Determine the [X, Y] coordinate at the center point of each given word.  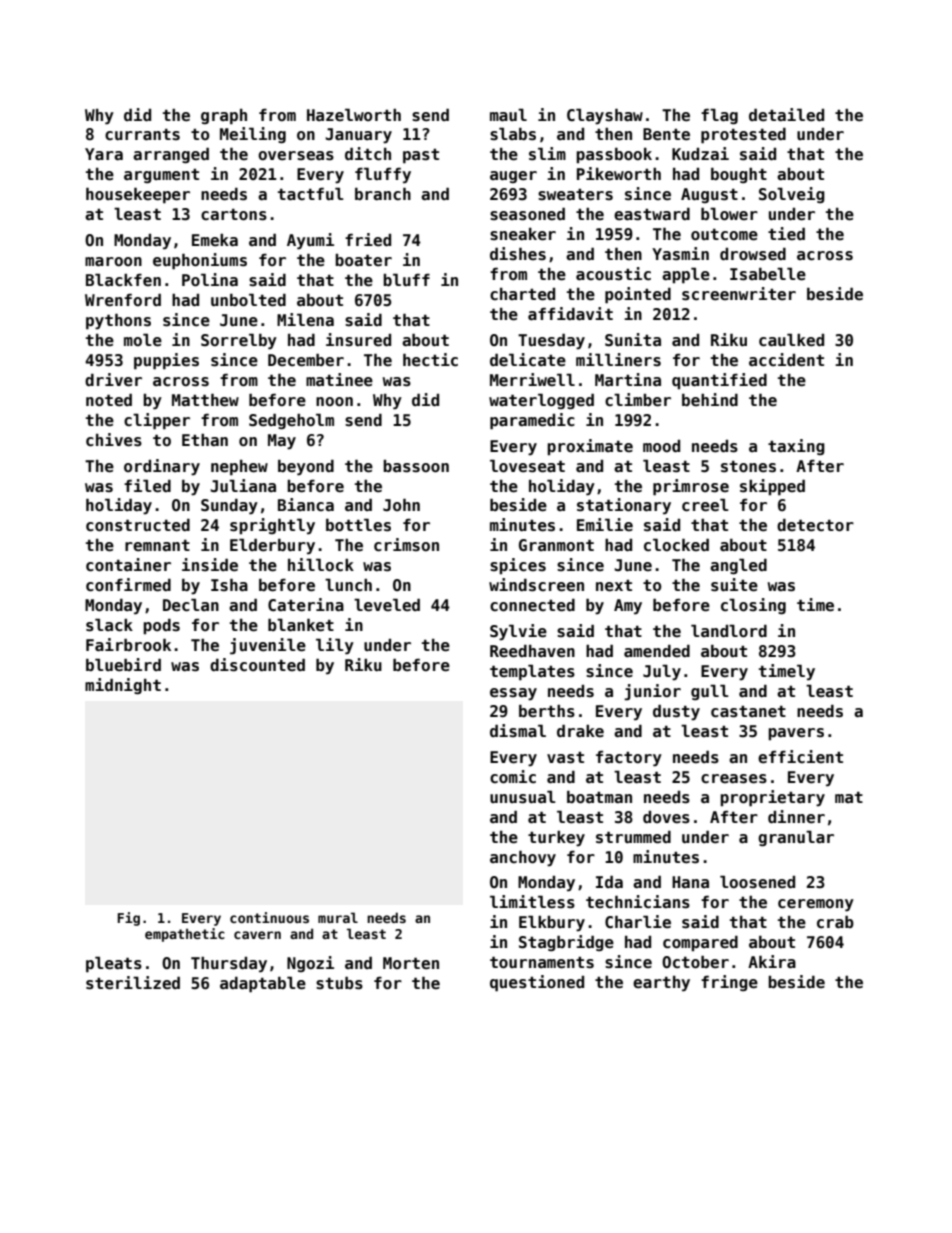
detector [815, 525]
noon [334, 402]
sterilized [133, 983]
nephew [239, 468]
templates [532, 672]
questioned [537, 983]
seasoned [527, 214]
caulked [791, 340]
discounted [257, 665]
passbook [614, 155]
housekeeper [138, 196]
